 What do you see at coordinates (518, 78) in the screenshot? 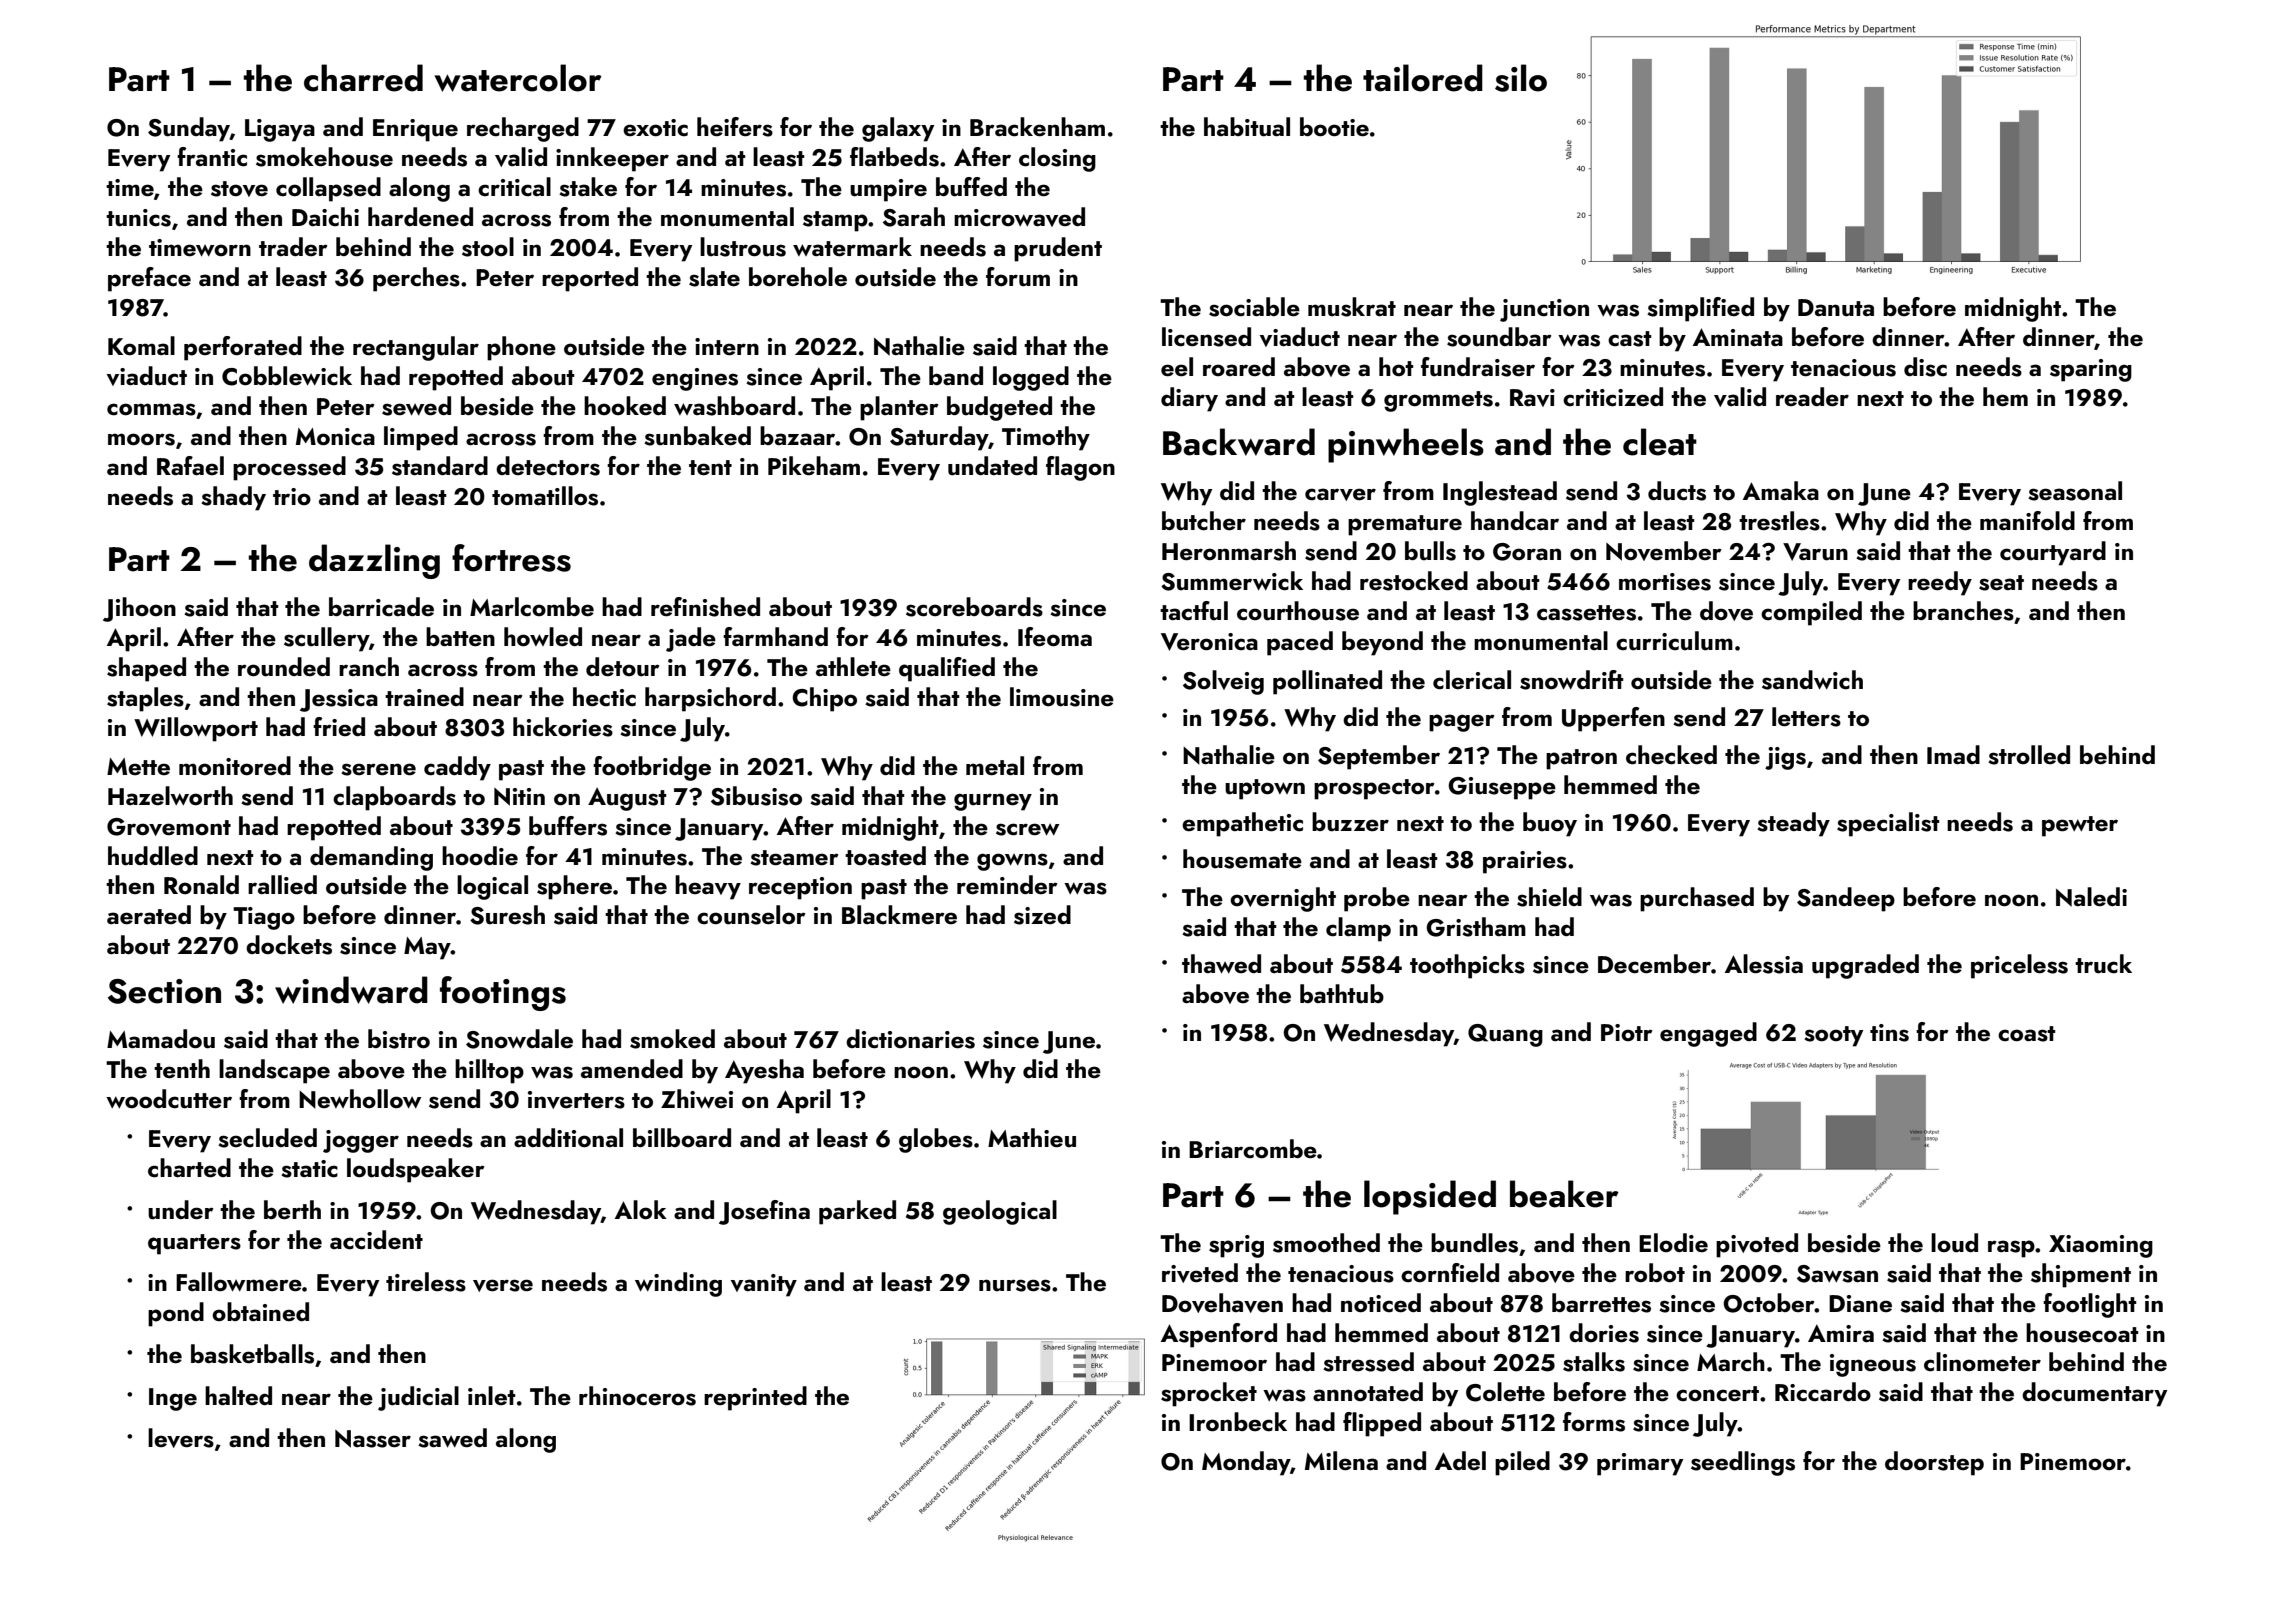
I see `watercolor` at bounding box center [518, 78].
